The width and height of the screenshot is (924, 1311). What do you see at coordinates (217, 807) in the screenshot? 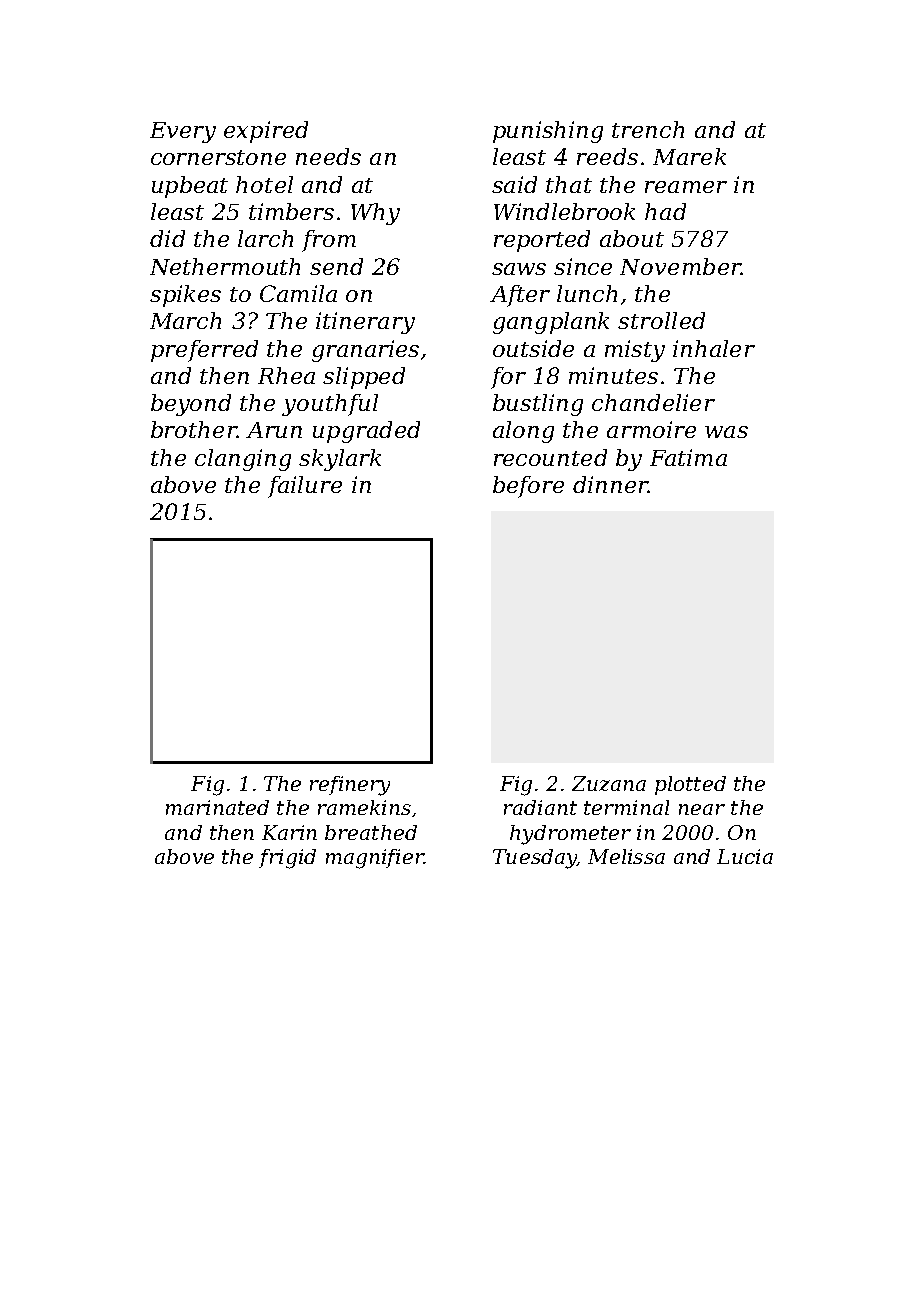
I see `marinated` at bounding box center [217, 807].
